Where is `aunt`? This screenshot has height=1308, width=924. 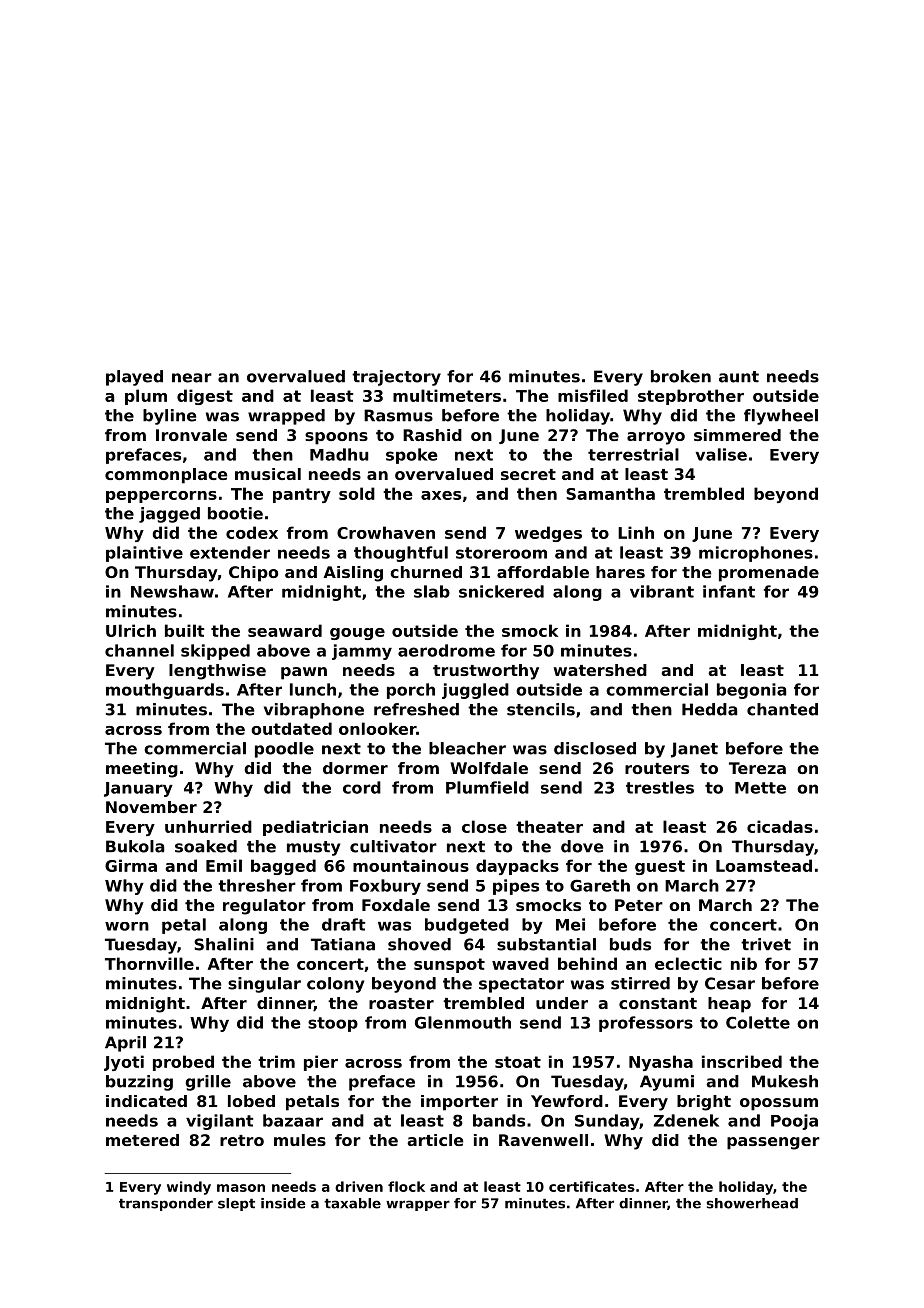
aunt is located at coordinates (739, 377).
